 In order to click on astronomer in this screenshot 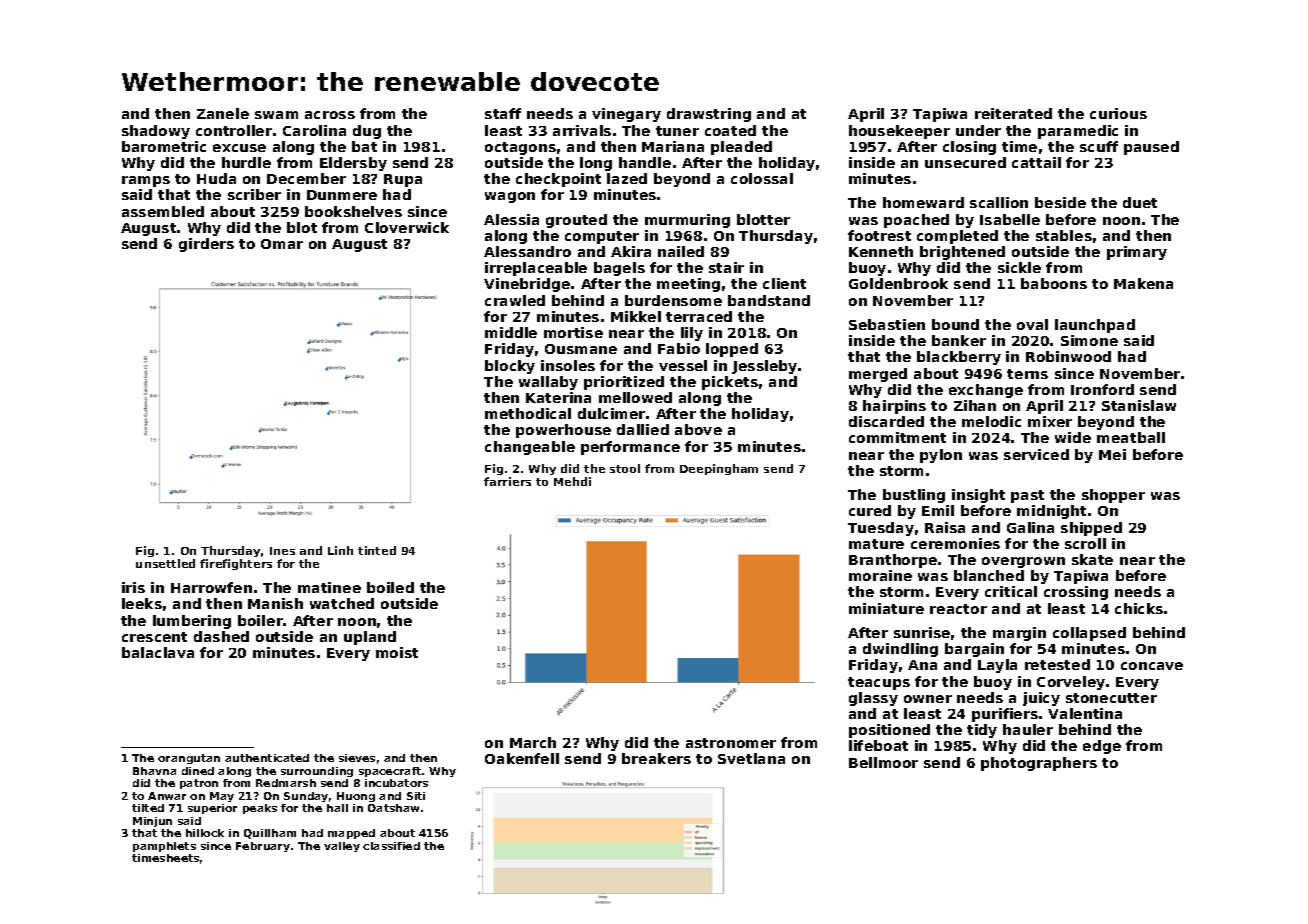, I will do `click(731, 743)`.
